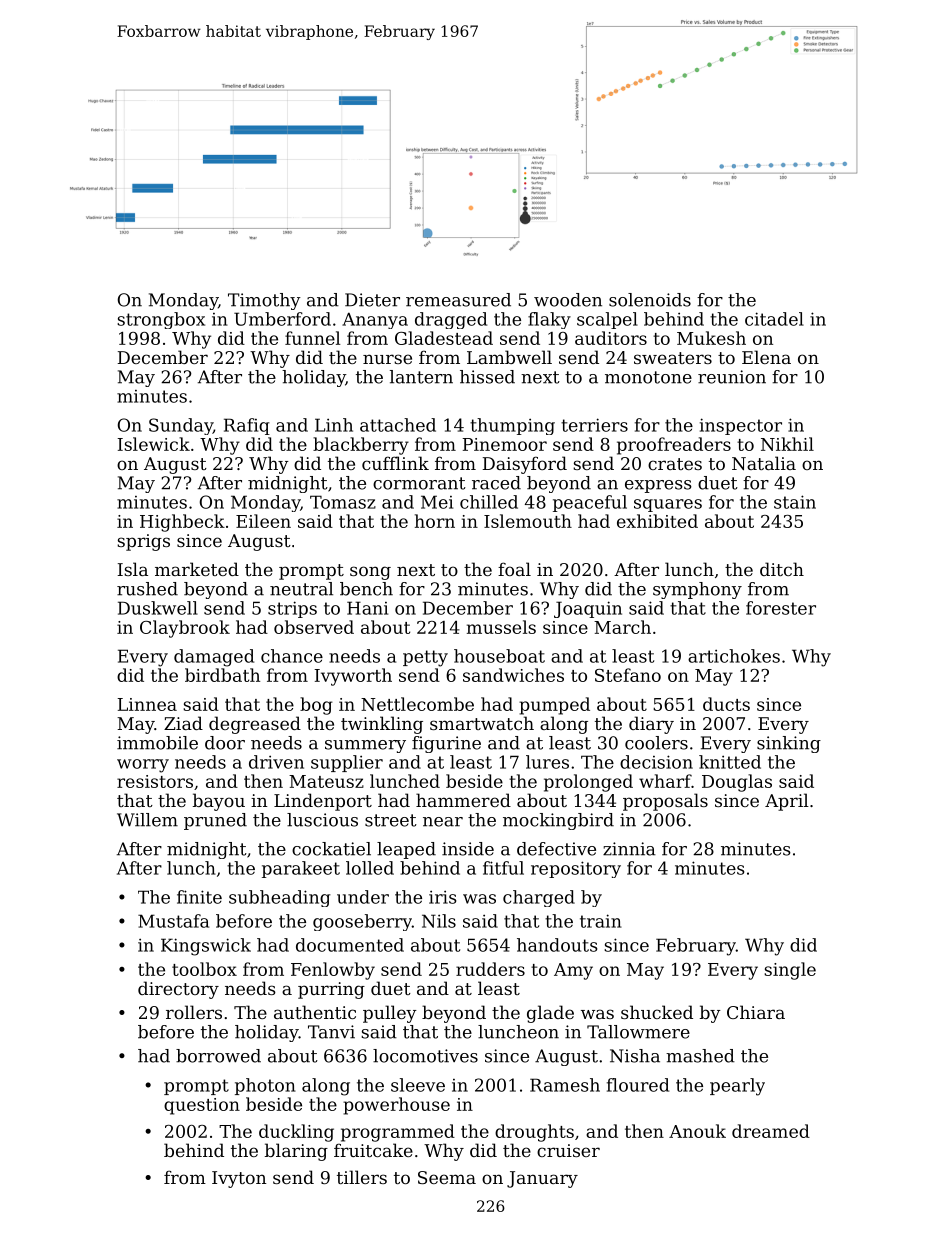 This image has width=952, height=1233. Describe the element at coordinates (435, 521) in the image. I see `horn` at that location.
